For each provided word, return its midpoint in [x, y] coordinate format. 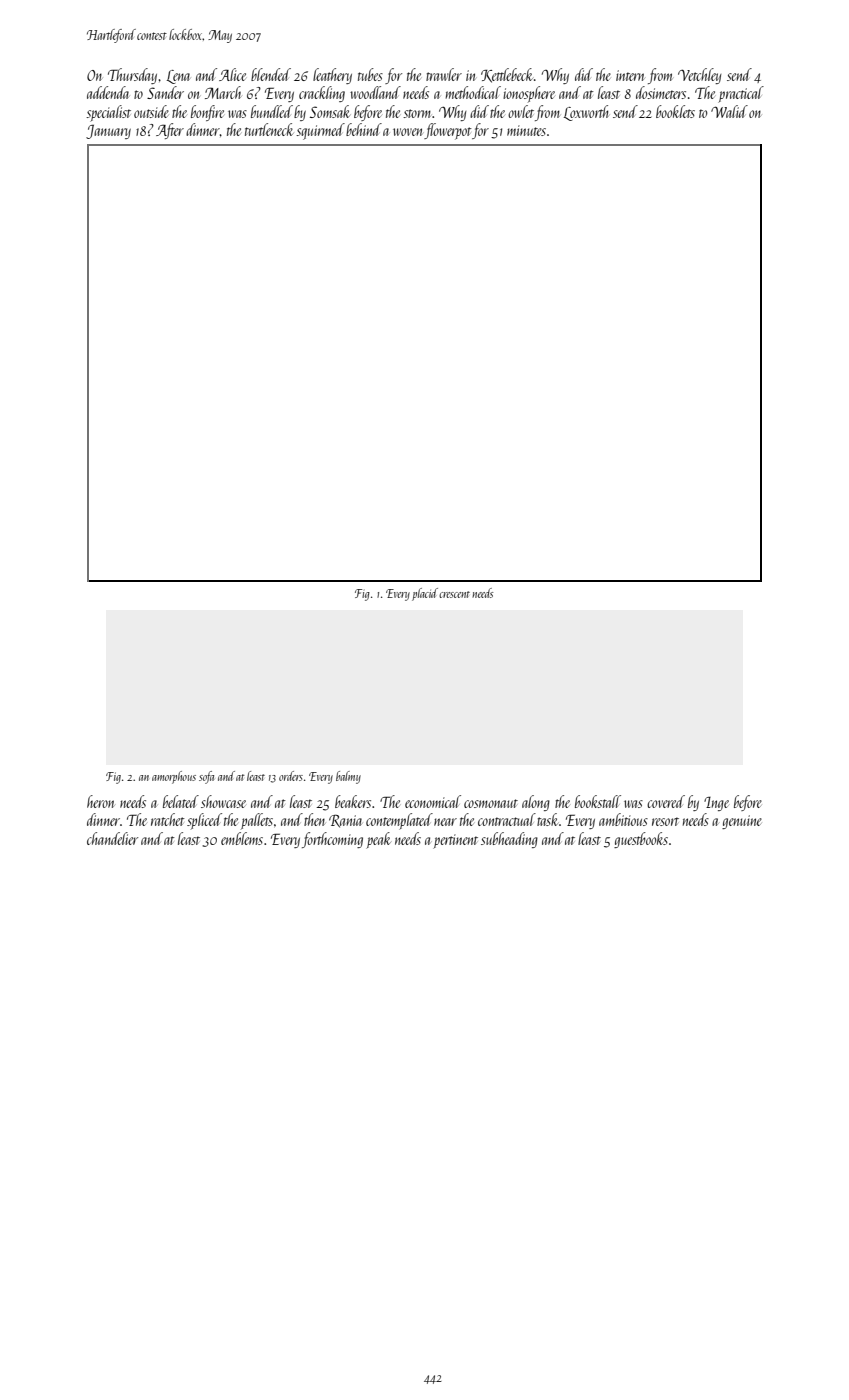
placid [425, 594]
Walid [729, 111]
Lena [178, 77]
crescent [454, 594]
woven [407, 132]
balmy [348, 777]
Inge [716, 804]
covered [666, 801]
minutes [526, 130]
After [170, 131]
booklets [675, 111]
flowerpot [448, 131]
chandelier [112, 838]
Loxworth [586, 113]
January [108, 132]
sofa [206, 777]
